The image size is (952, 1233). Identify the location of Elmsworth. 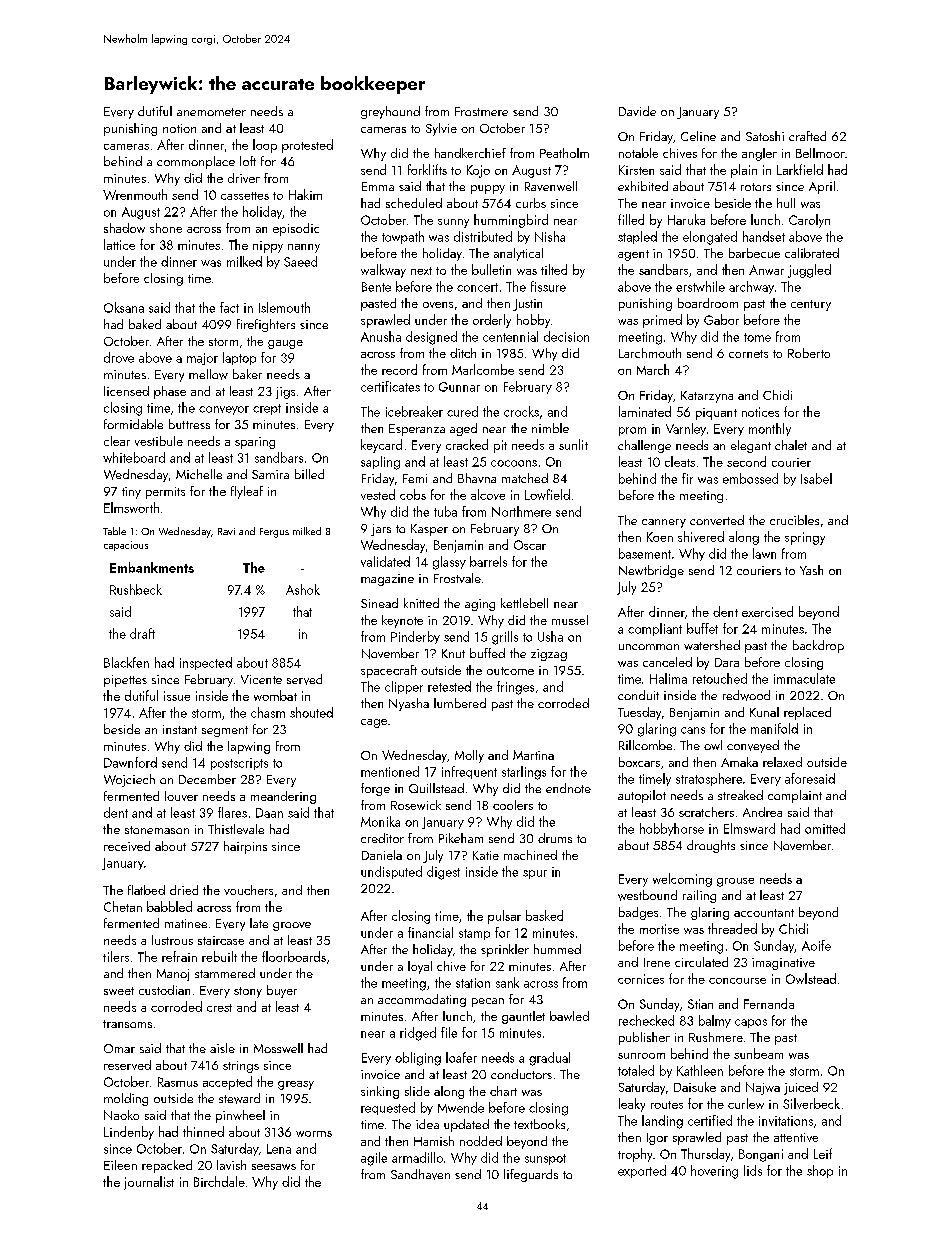
(131, 507).
